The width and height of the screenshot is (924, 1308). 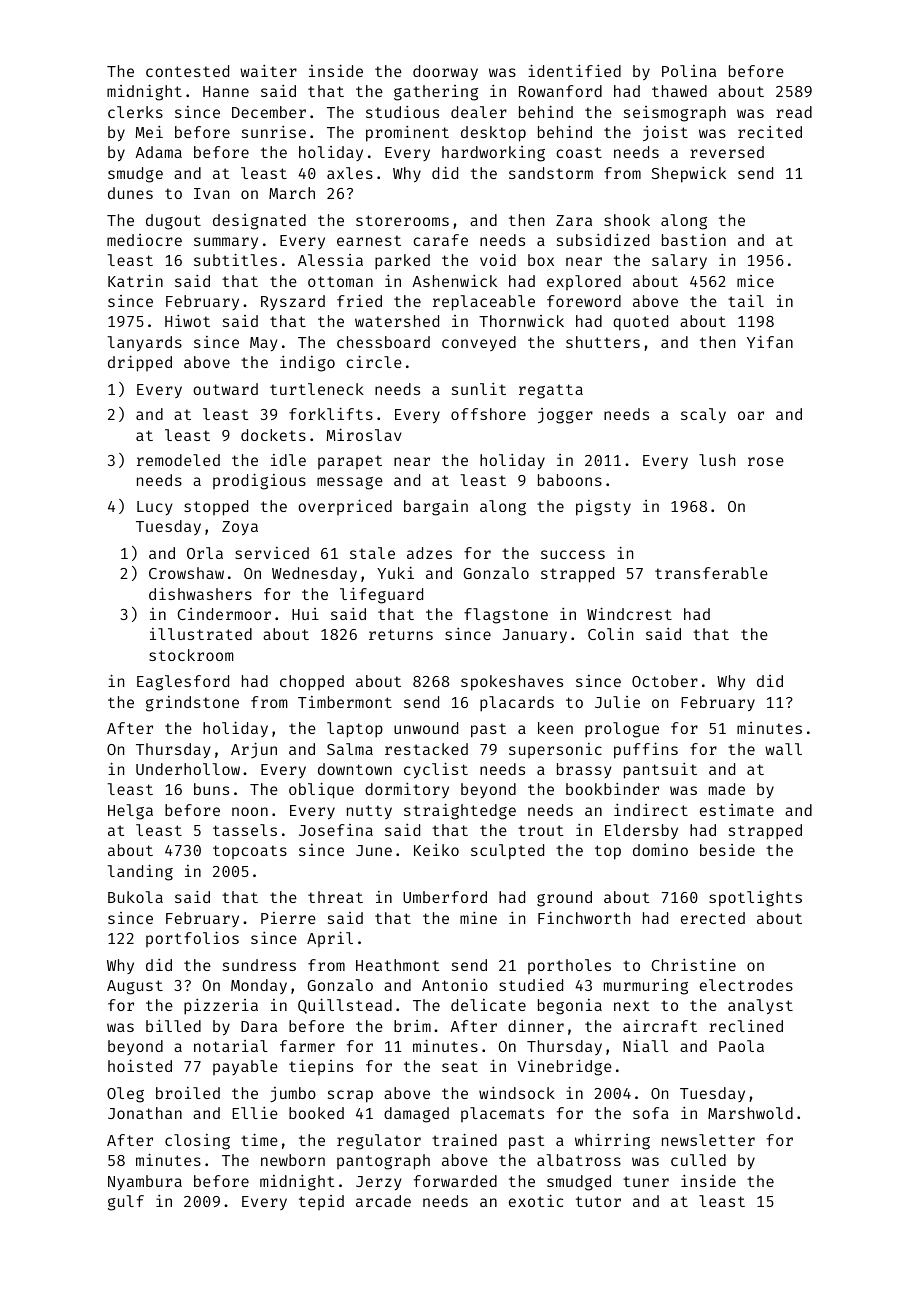 What do you see at coordinates (173, 222) in the screenshot?
I see `dugout` at bounding box center [173, 222].
